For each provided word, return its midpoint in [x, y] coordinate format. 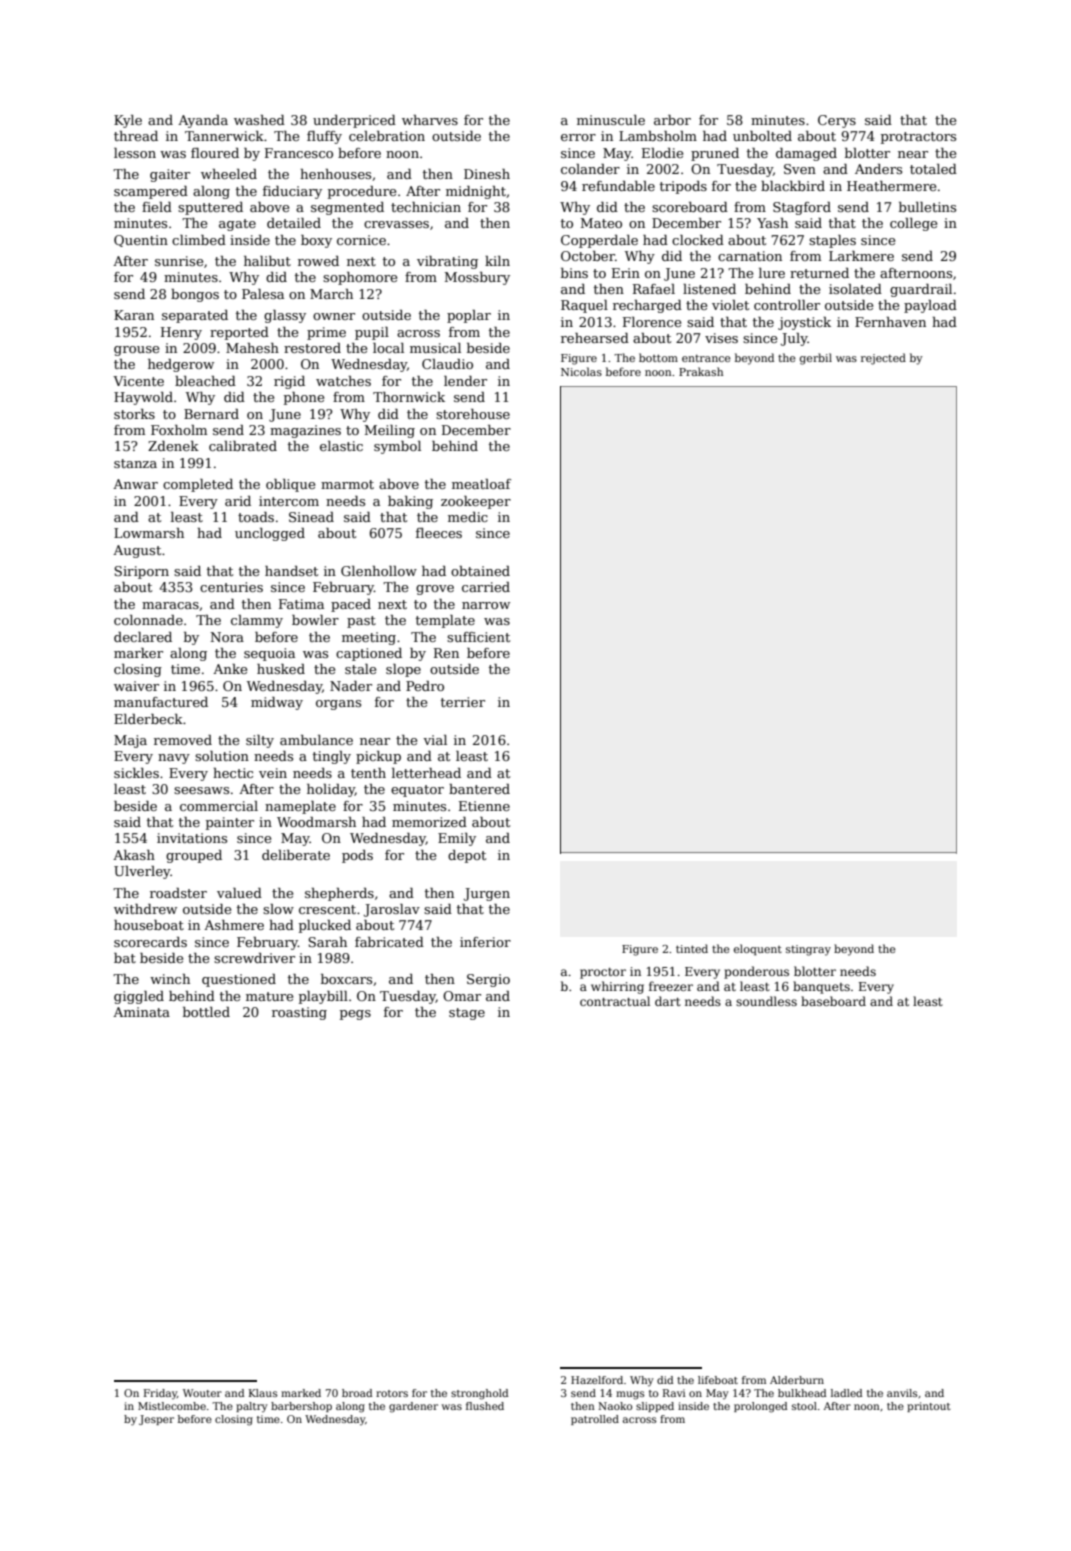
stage [467, 1014]
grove [435, 590]
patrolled [595, 1420]
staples [832, 241]
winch [170, 979]
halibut [267, 261]
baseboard [833, 1001]
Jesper [156, 1420]
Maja [130, 741]
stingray [808, 950]
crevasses [396, 224]
